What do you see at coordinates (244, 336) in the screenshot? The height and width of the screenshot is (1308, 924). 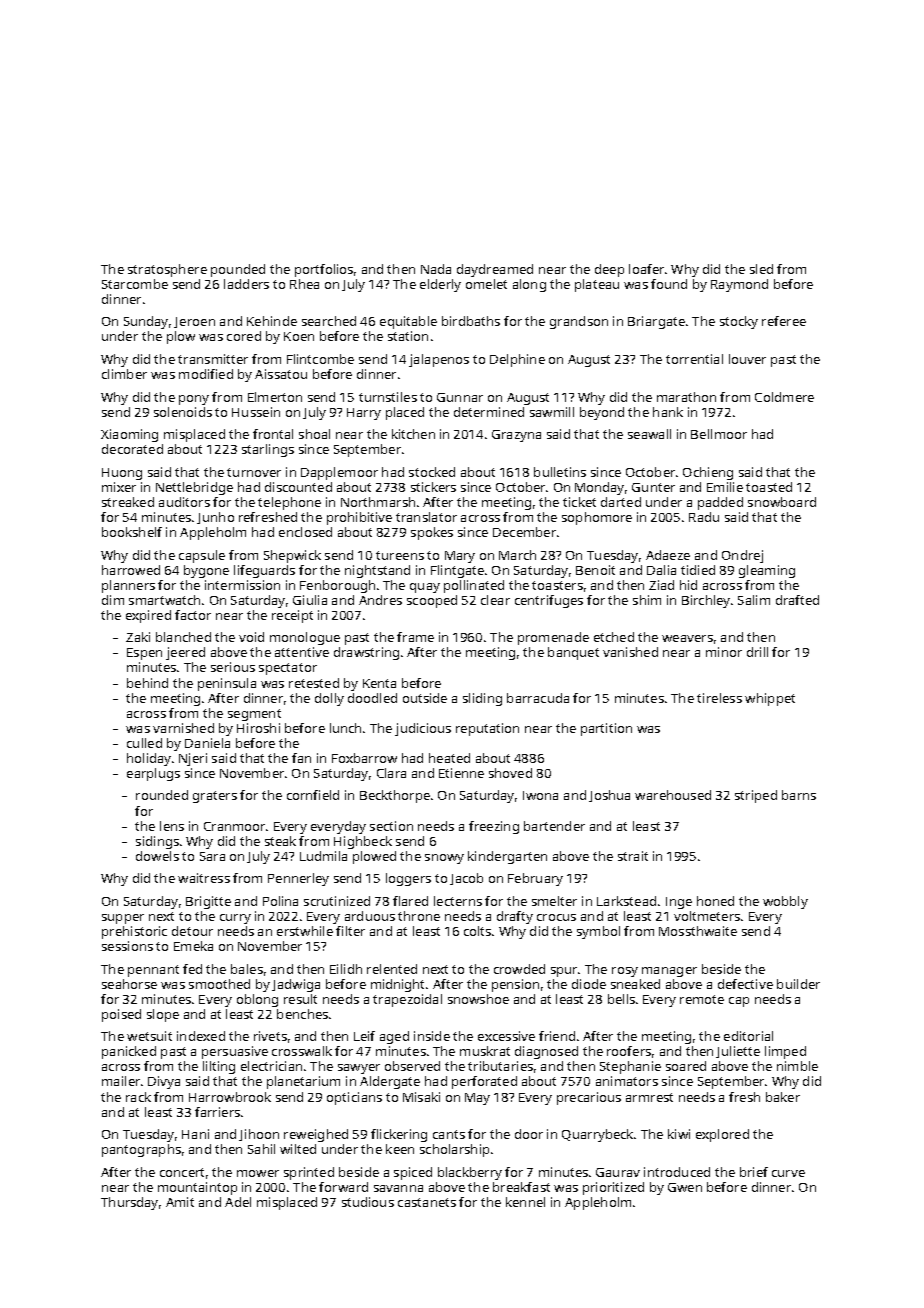 I see `cored` at bounding box center [244, 336].
